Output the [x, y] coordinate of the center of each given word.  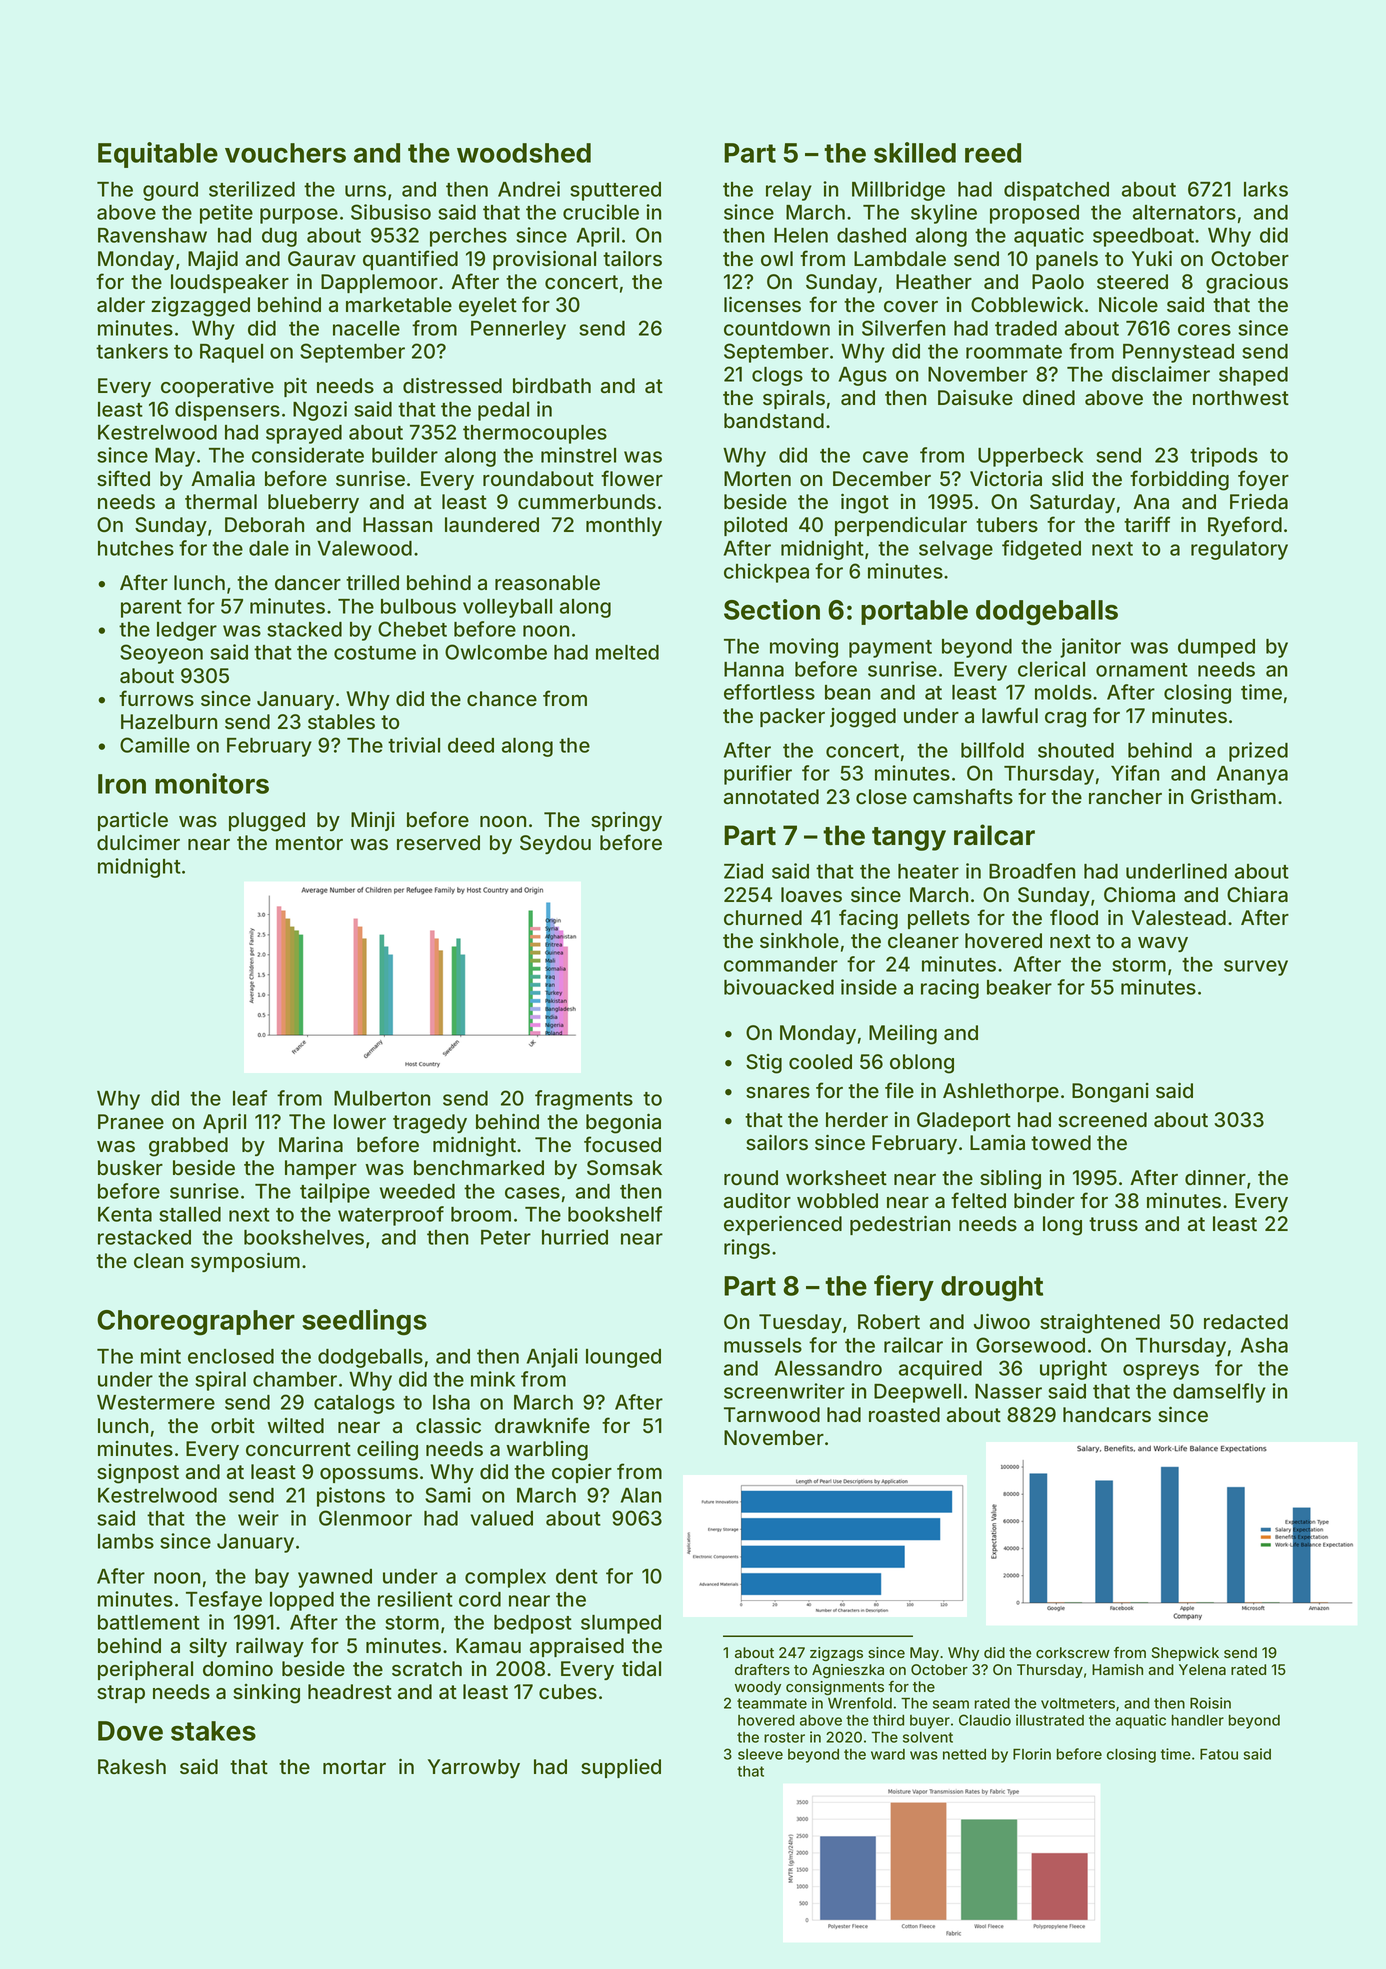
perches [468, 237]
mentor [309, 843]
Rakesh [132, 1766]
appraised [577, 1647]
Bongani [1110, 1093]
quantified [410, 260]
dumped [1216, 648]
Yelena [1202, 1669]
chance [502, 698]
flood [1074, 917]
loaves [811, 895]
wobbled [837, 1200]
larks [1266, 189]
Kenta [125, 1214]
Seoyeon [161, 654]
